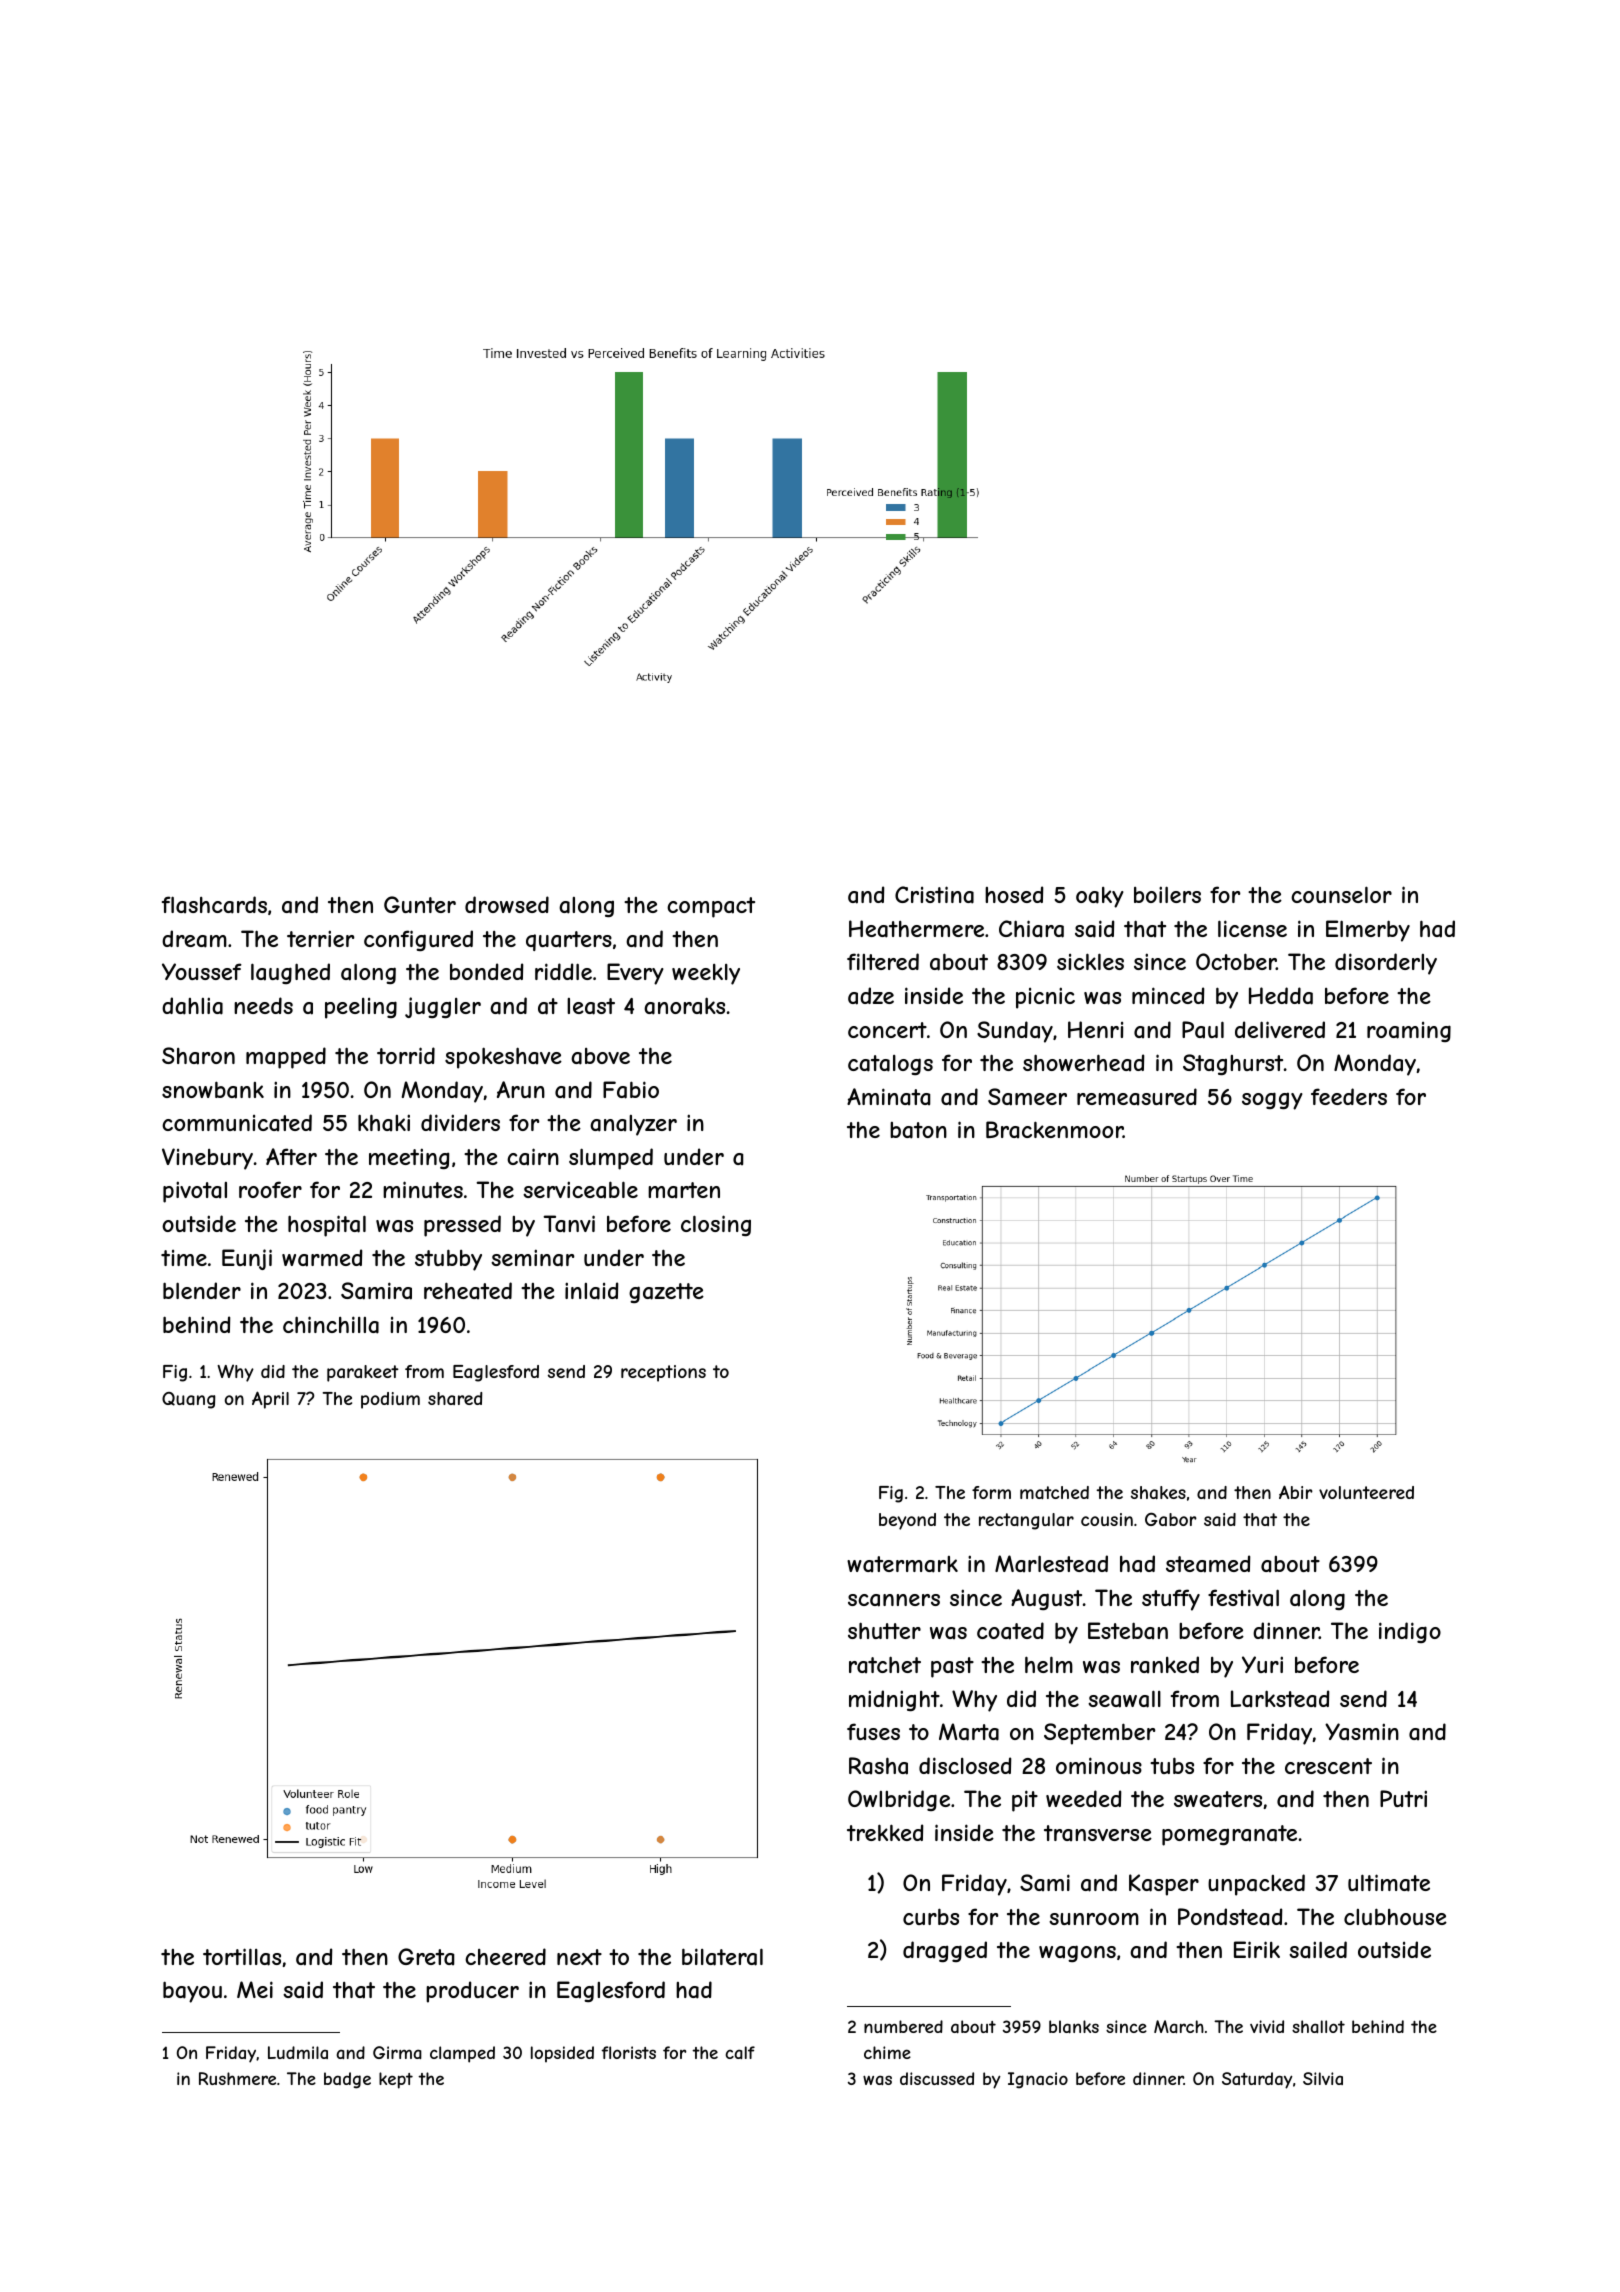 Image resolution: width=1620 pixels, height=2292 pixels. What do you see at coordinates (455, 1398) in the page?
I see `shared` at bounding box center [455, 1398].
